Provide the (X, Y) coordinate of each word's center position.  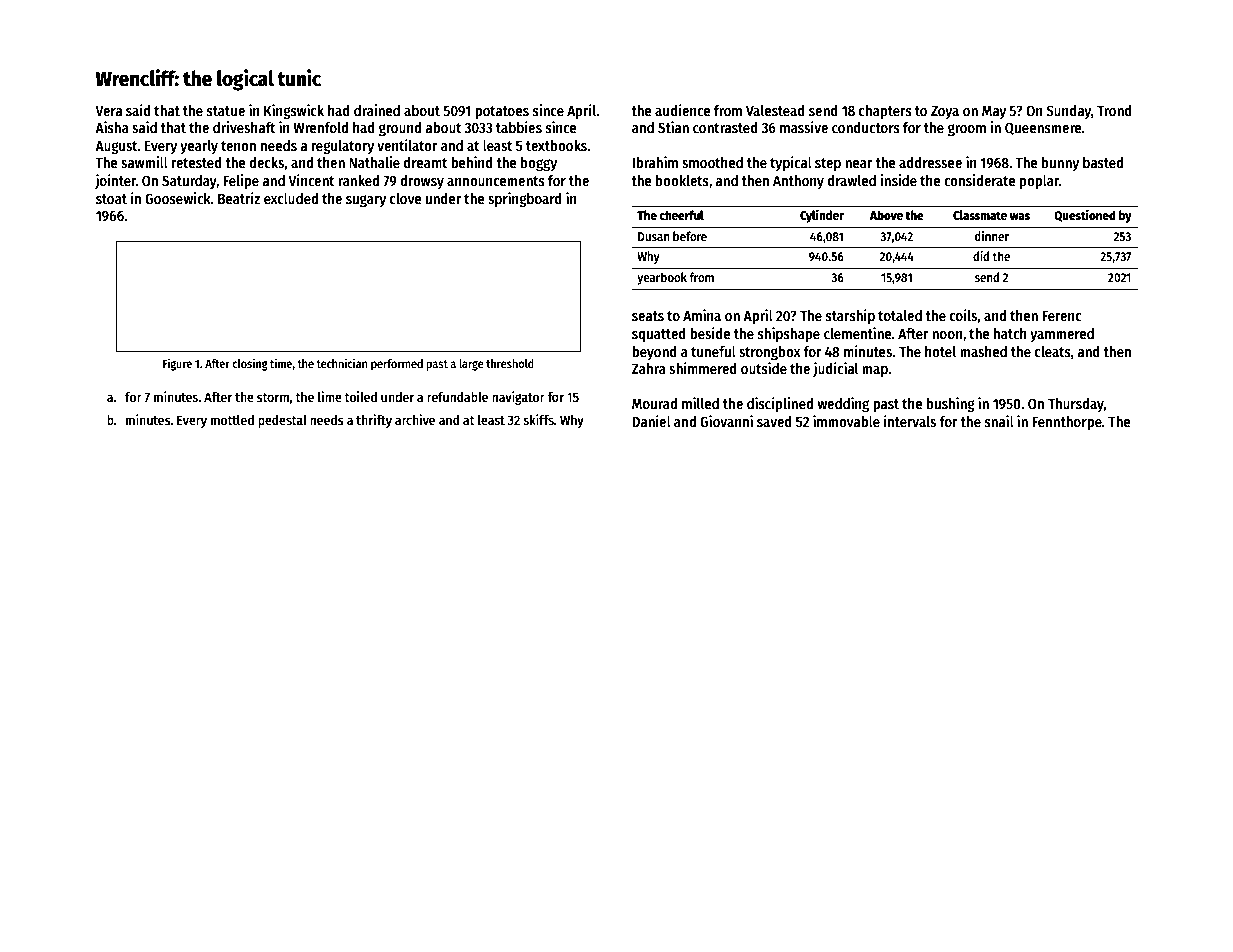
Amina (702, 315)
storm (273, 397)
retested (197, 162)
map (875, 371)
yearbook (662, 278)
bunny (1060, 164)
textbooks (556, 145)
